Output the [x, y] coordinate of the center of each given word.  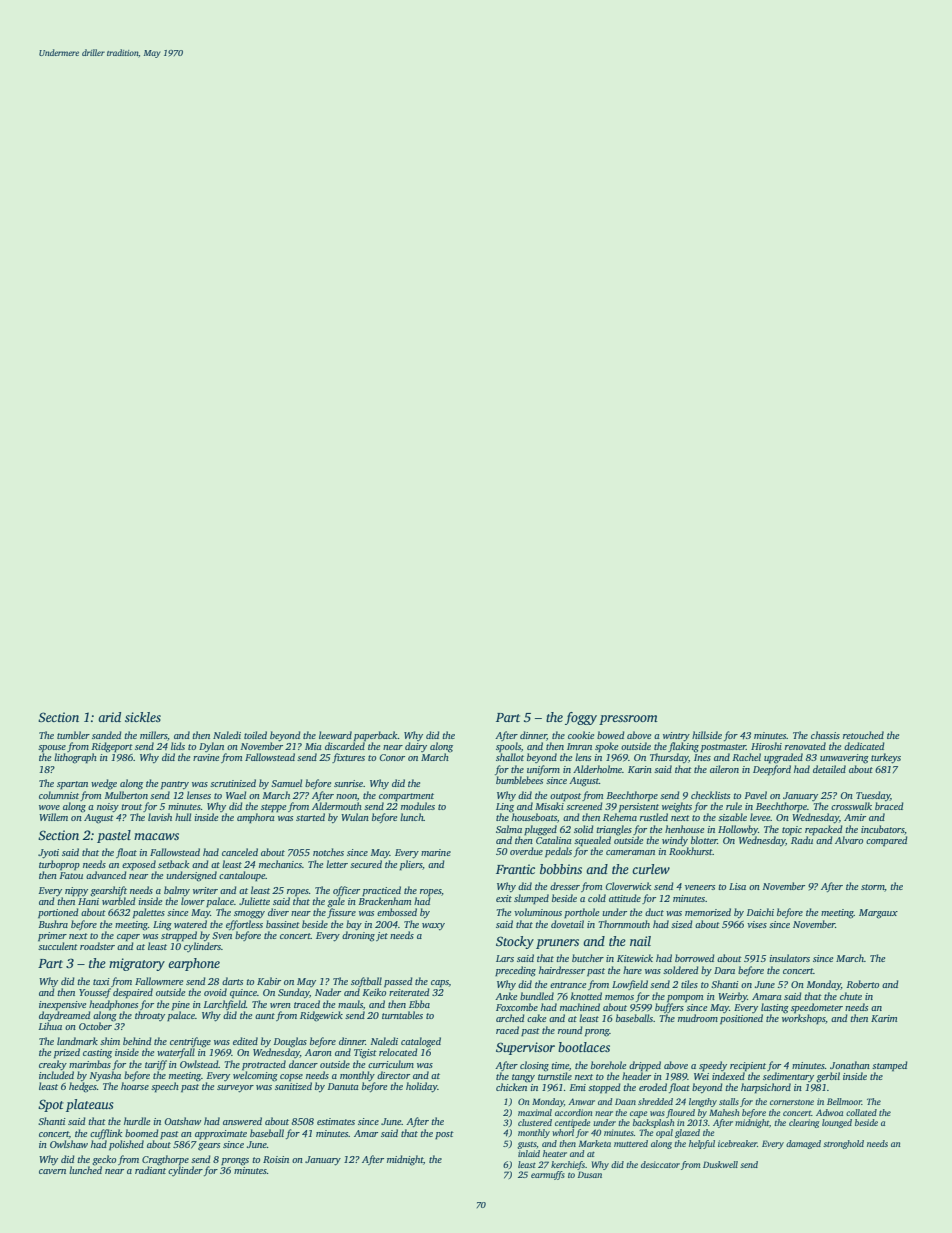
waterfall [176, 1053]
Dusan [590, 1174]
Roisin [276, 1159]
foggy [581, 718]
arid [109, 717]
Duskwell [720, 1164]
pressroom [628, 720]
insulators [789, 958]
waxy [433, 926]
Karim [884, 1018]
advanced [106, 875]
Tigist [365, 1054]
